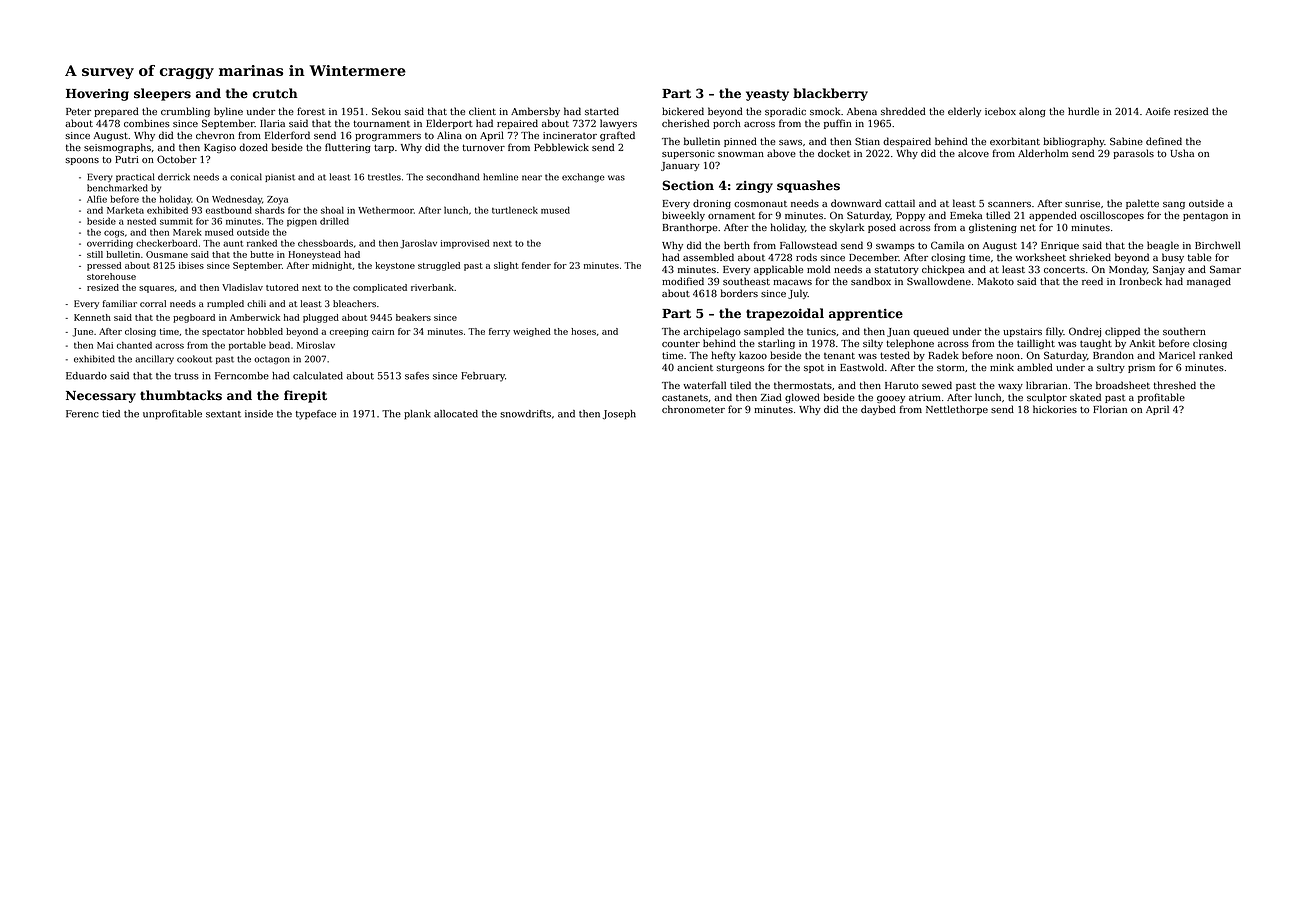 This document has width=1308, height=924. What do you see at coordinates (746, 281) in the document?
I see `southeast` at bounding box center [746, 281].
